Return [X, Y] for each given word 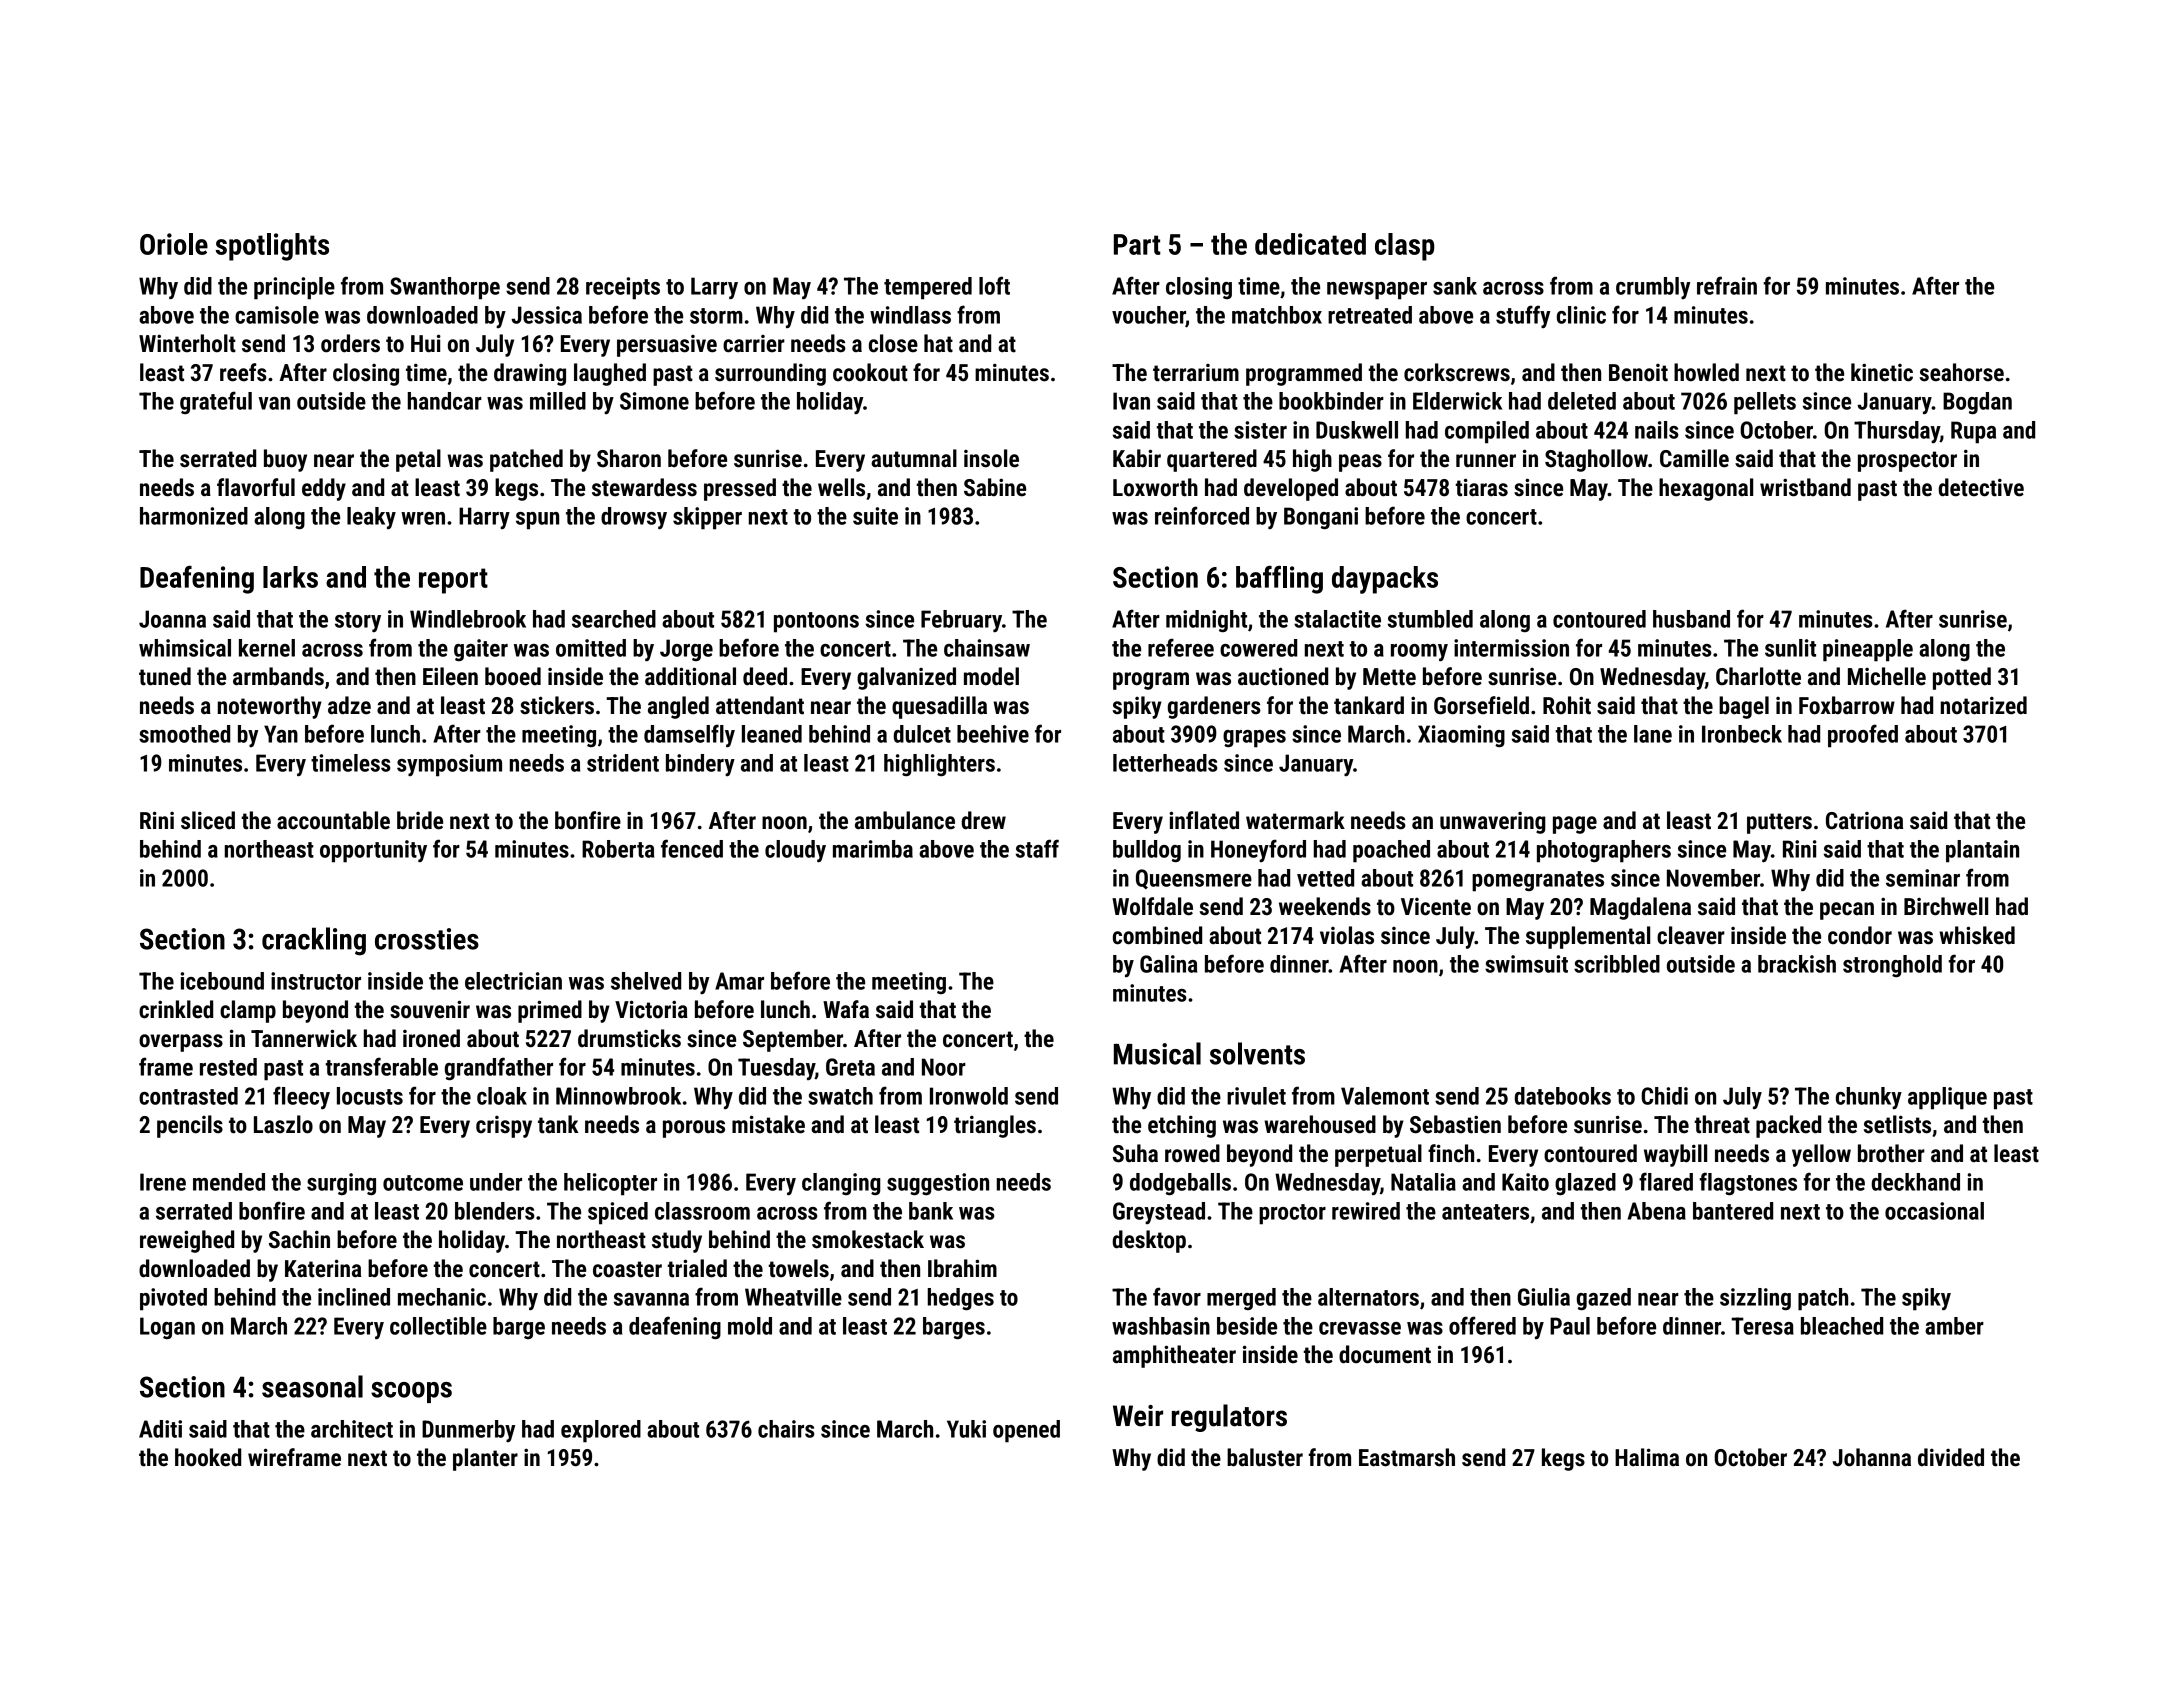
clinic [1581, 315]
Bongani [1321, 518]
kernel [267, 648]
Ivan [1131, 401]
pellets [1765, 403]
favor [1177, 1296]
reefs [243, 372]
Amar [739, 981]
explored [601, 1431]
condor [1860, 935]
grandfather [499, 1069]
